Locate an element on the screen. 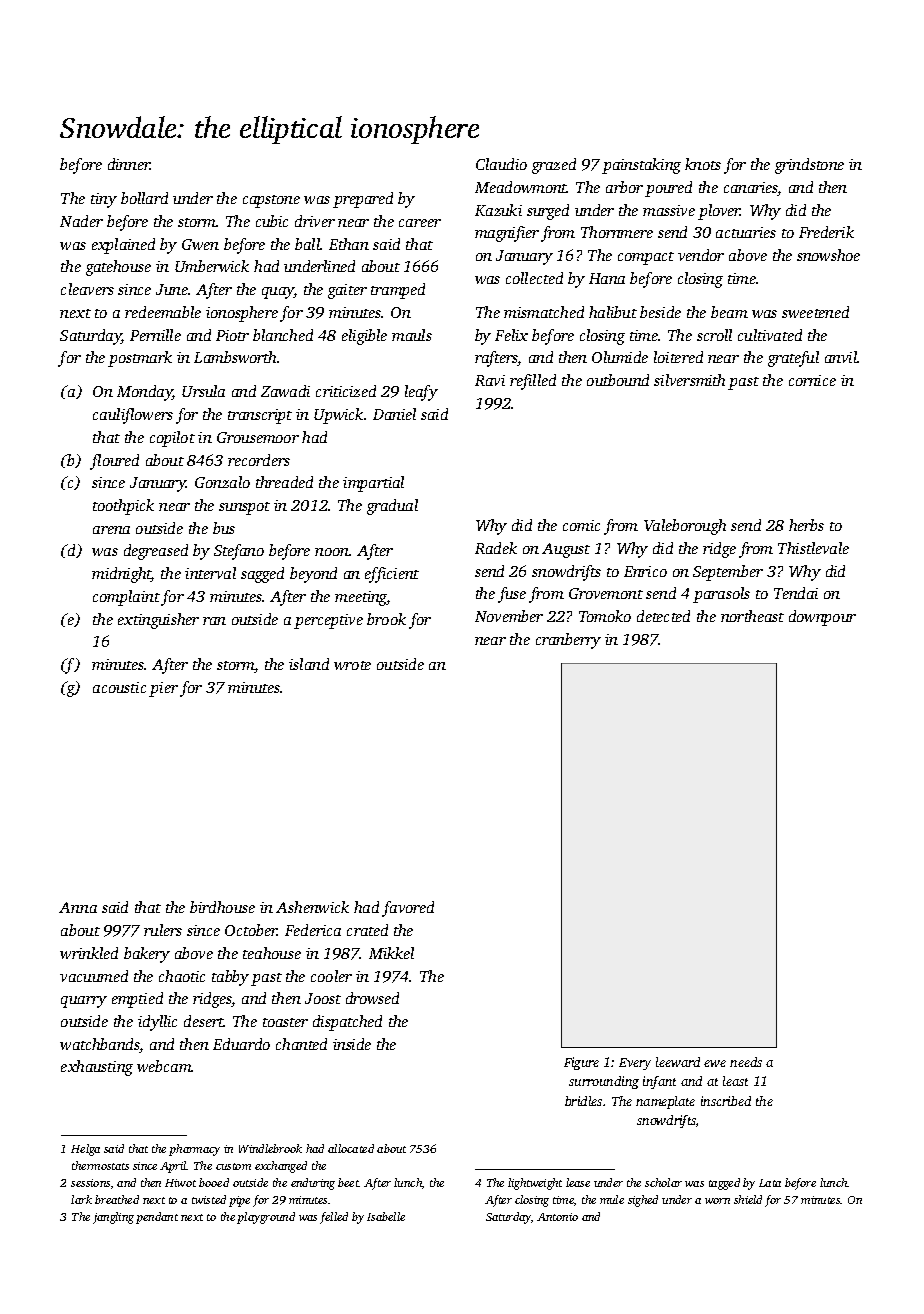  meeting is located at coordinates (361, 598).
